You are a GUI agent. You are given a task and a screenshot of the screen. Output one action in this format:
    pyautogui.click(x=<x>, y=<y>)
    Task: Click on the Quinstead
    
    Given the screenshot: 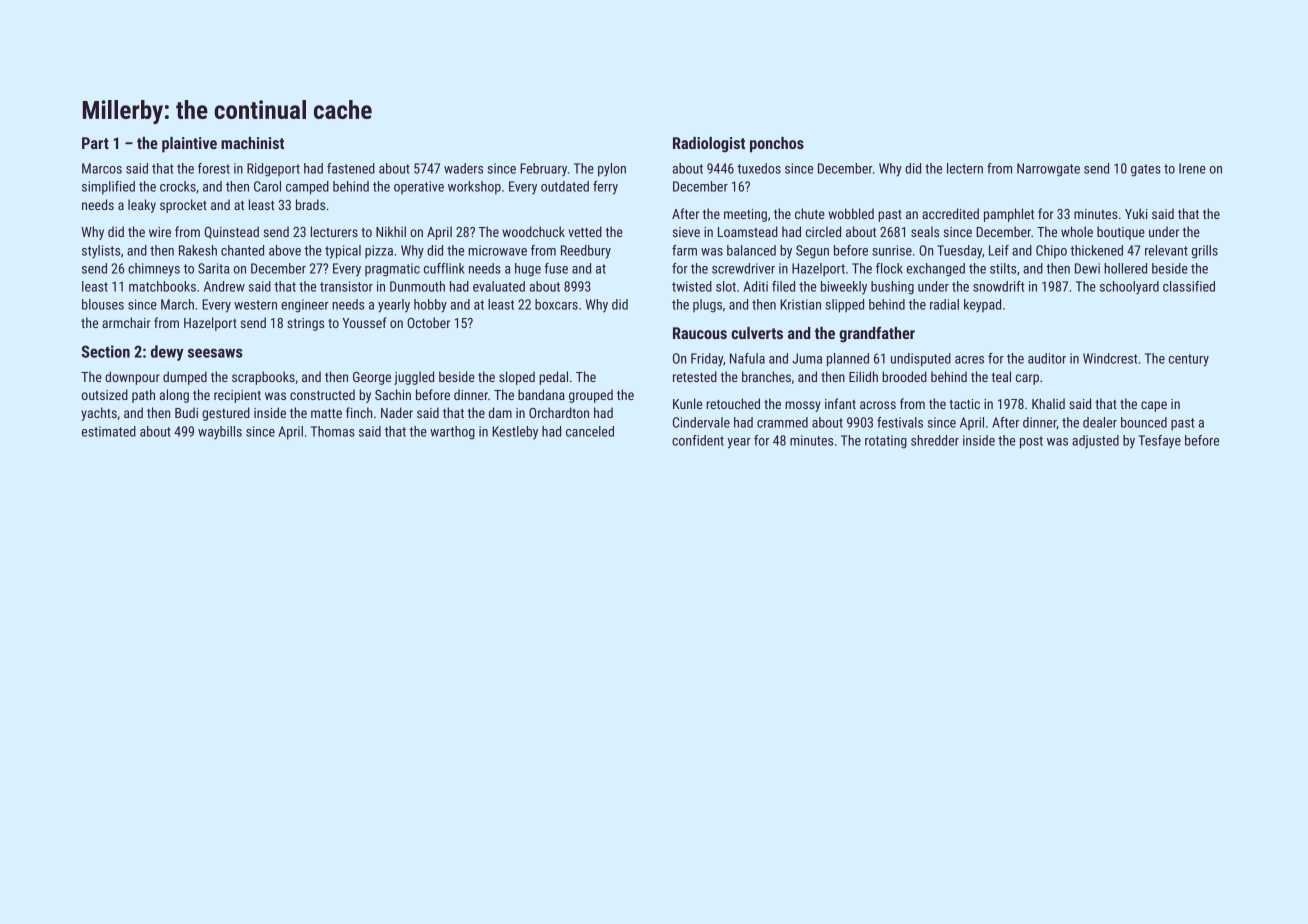 What is the action you would take?
    pyautogui.click(x=232, y=232)
